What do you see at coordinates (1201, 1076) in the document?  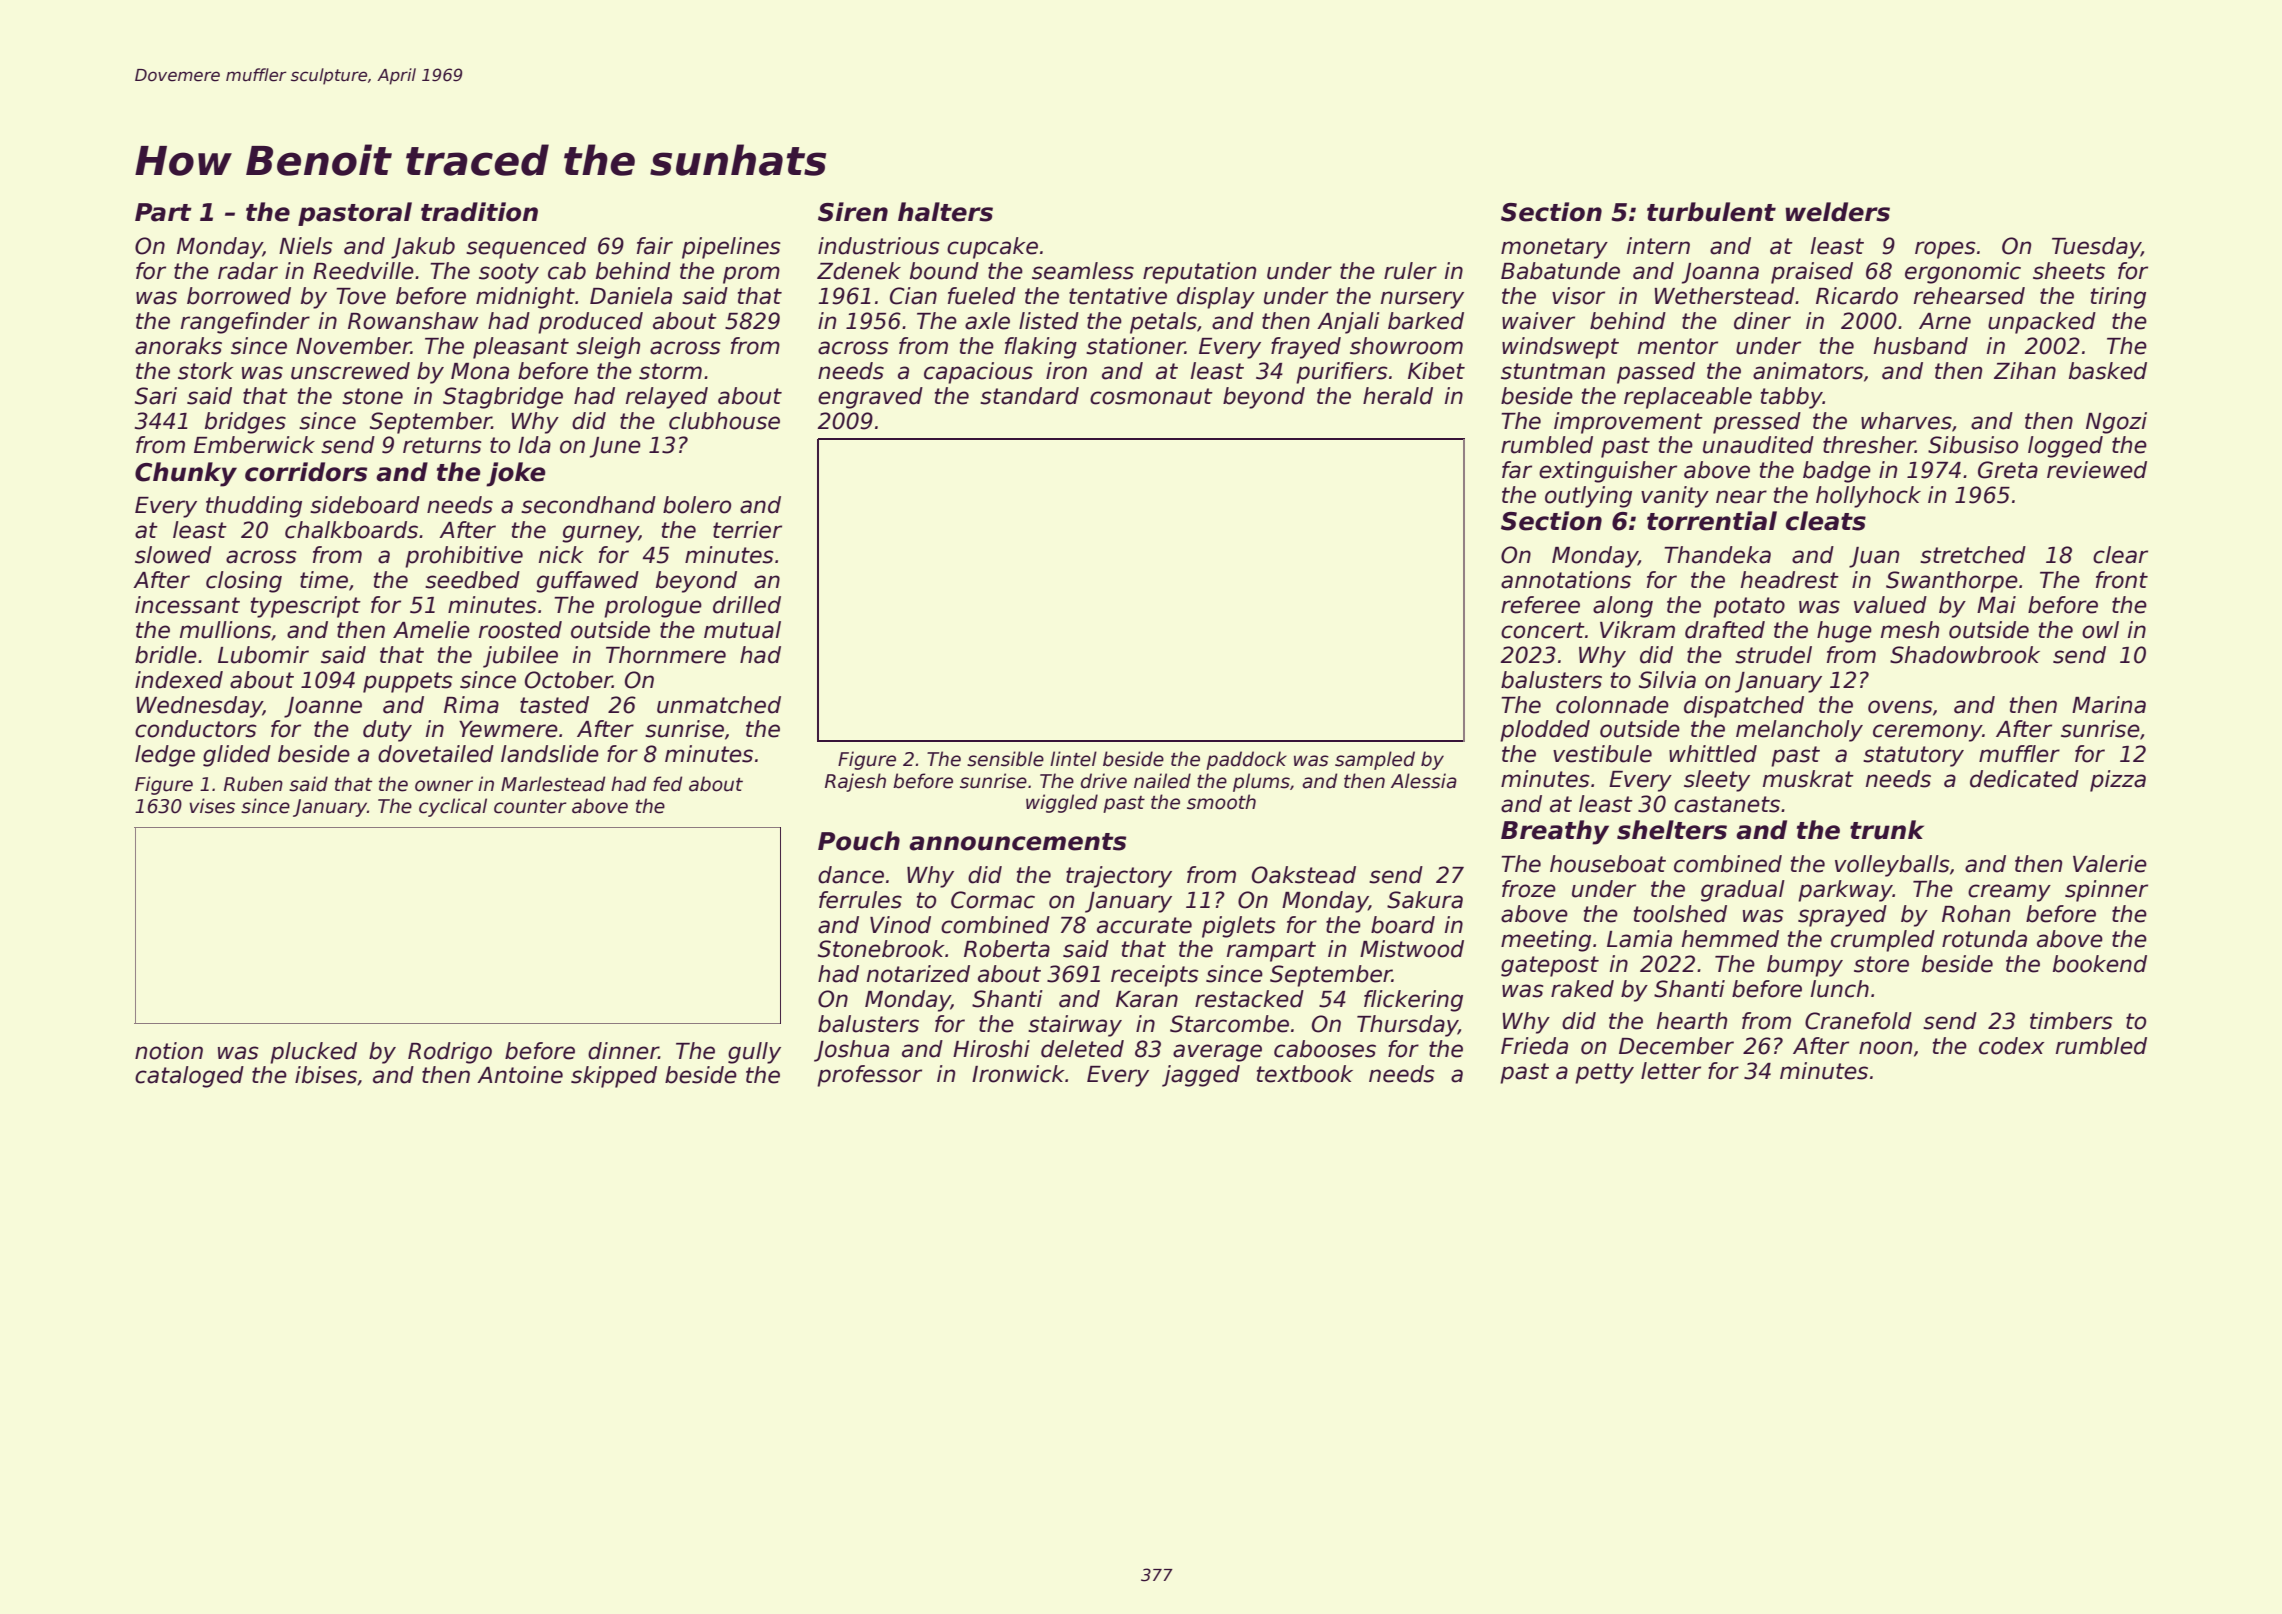 I see `jagged` at bounding box center [1201, 1076].
